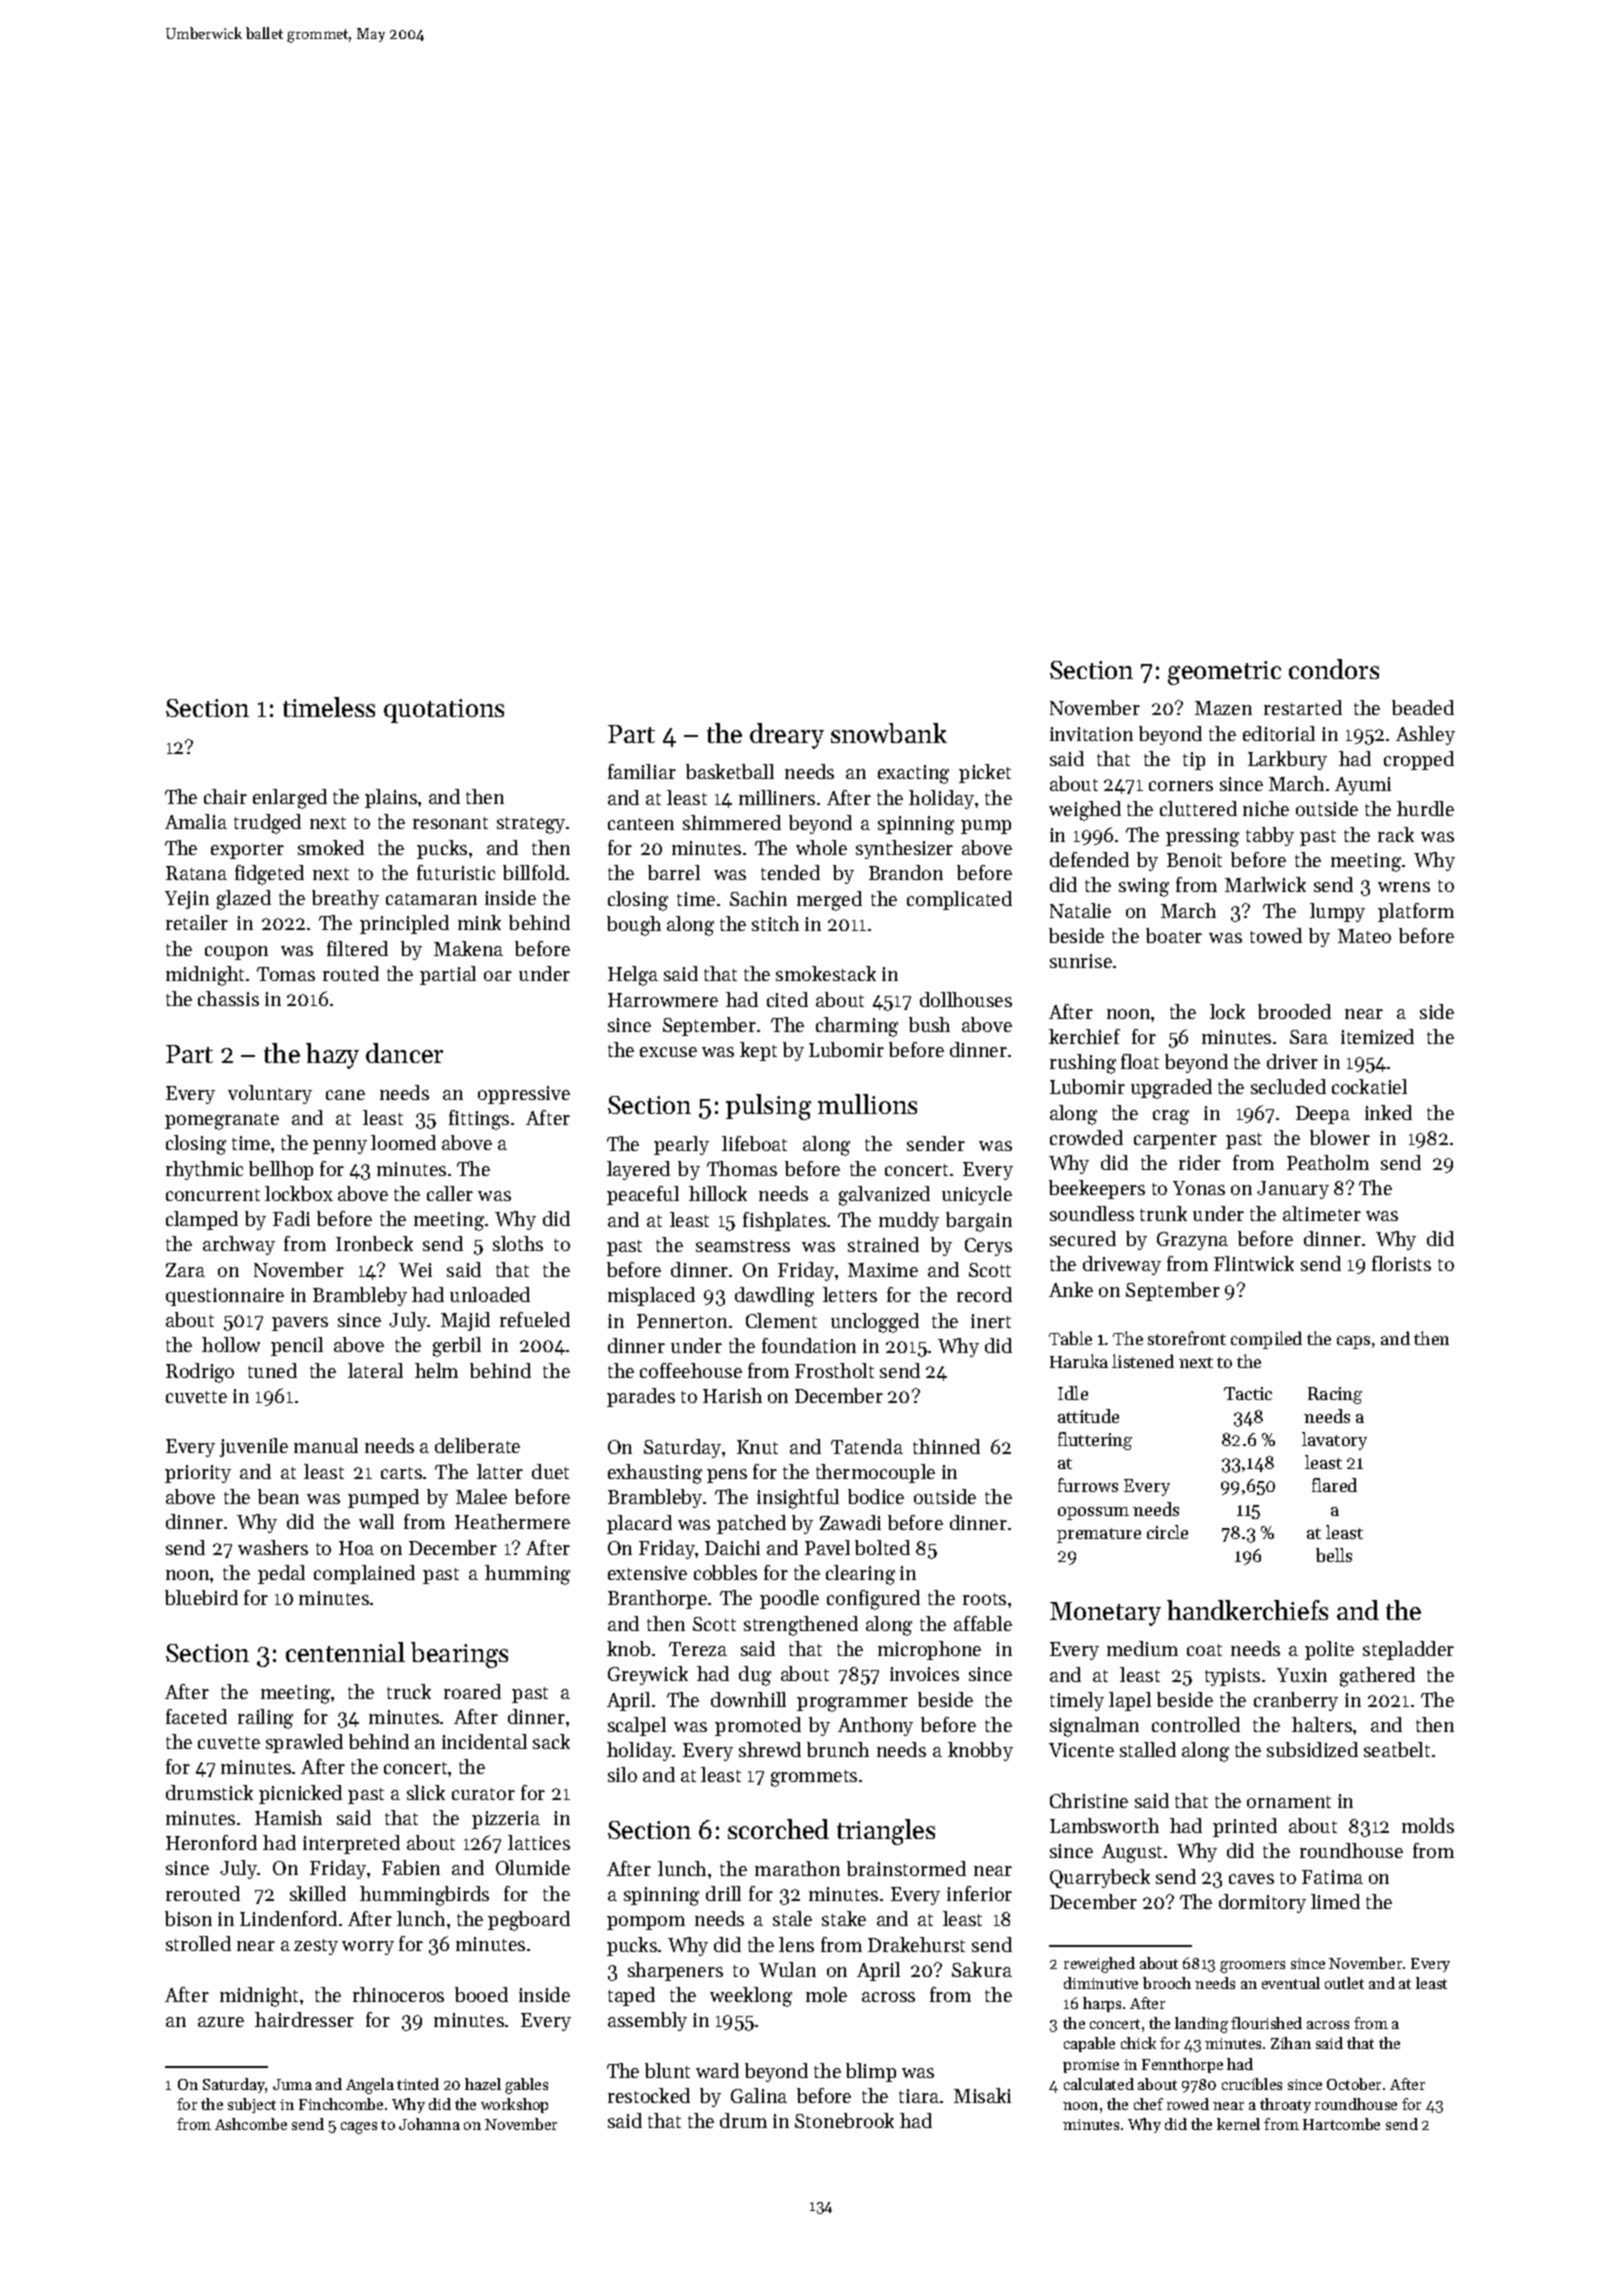 Image resolution: width=1620 pixels, height=2292 pixels. Describe the element at coordinates (844, 2120) in the page. I see `Stonebrook` at that location.
